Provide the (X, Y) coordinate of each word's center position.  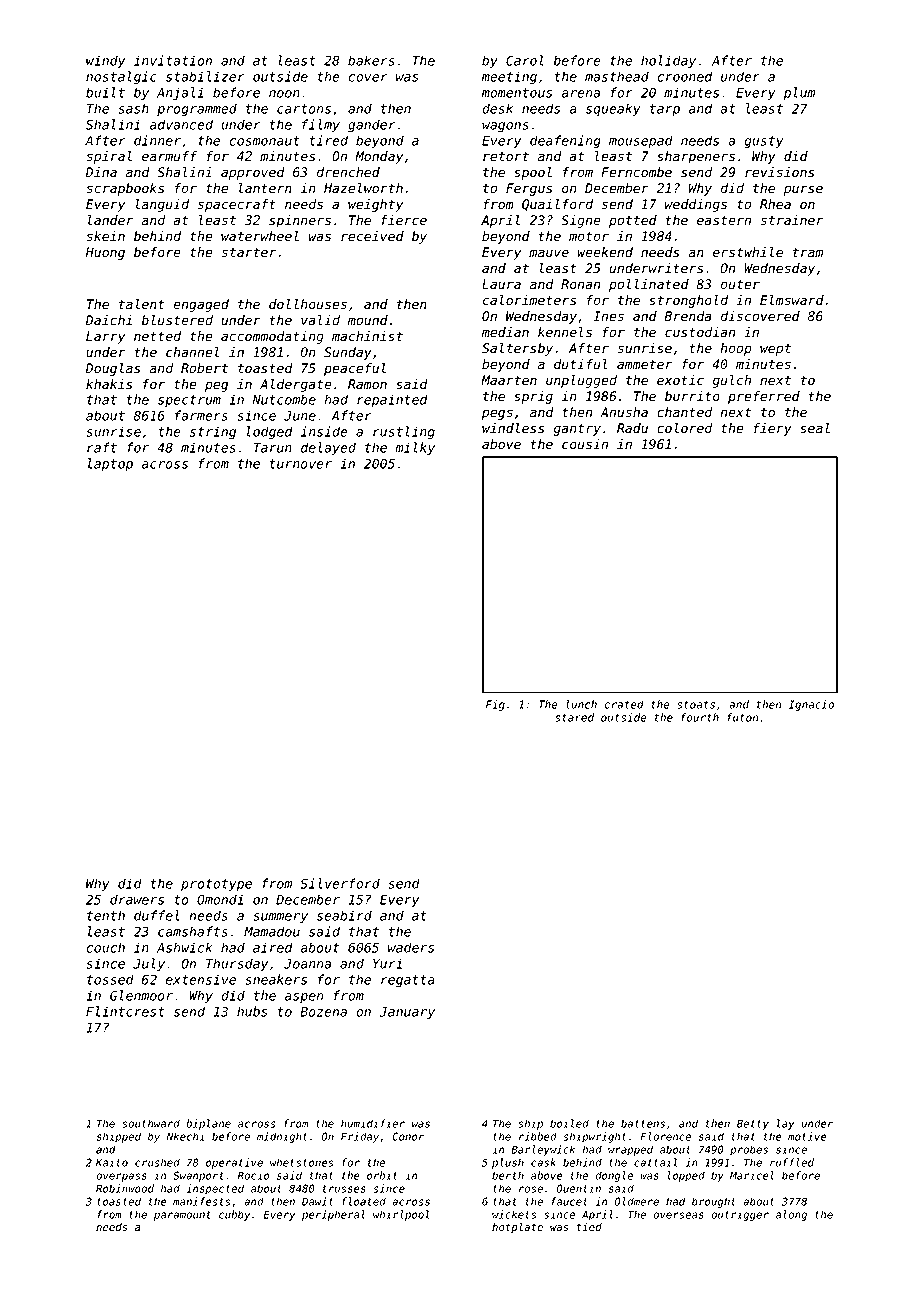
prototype (216, 885)
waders (411, 947)
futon (742, 717)
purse (803, 190)
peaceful (355, 369)
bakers (371, 60)
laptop (110, 464)
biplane (208, 1124)
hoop (736, 349)
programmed (197, 110)
